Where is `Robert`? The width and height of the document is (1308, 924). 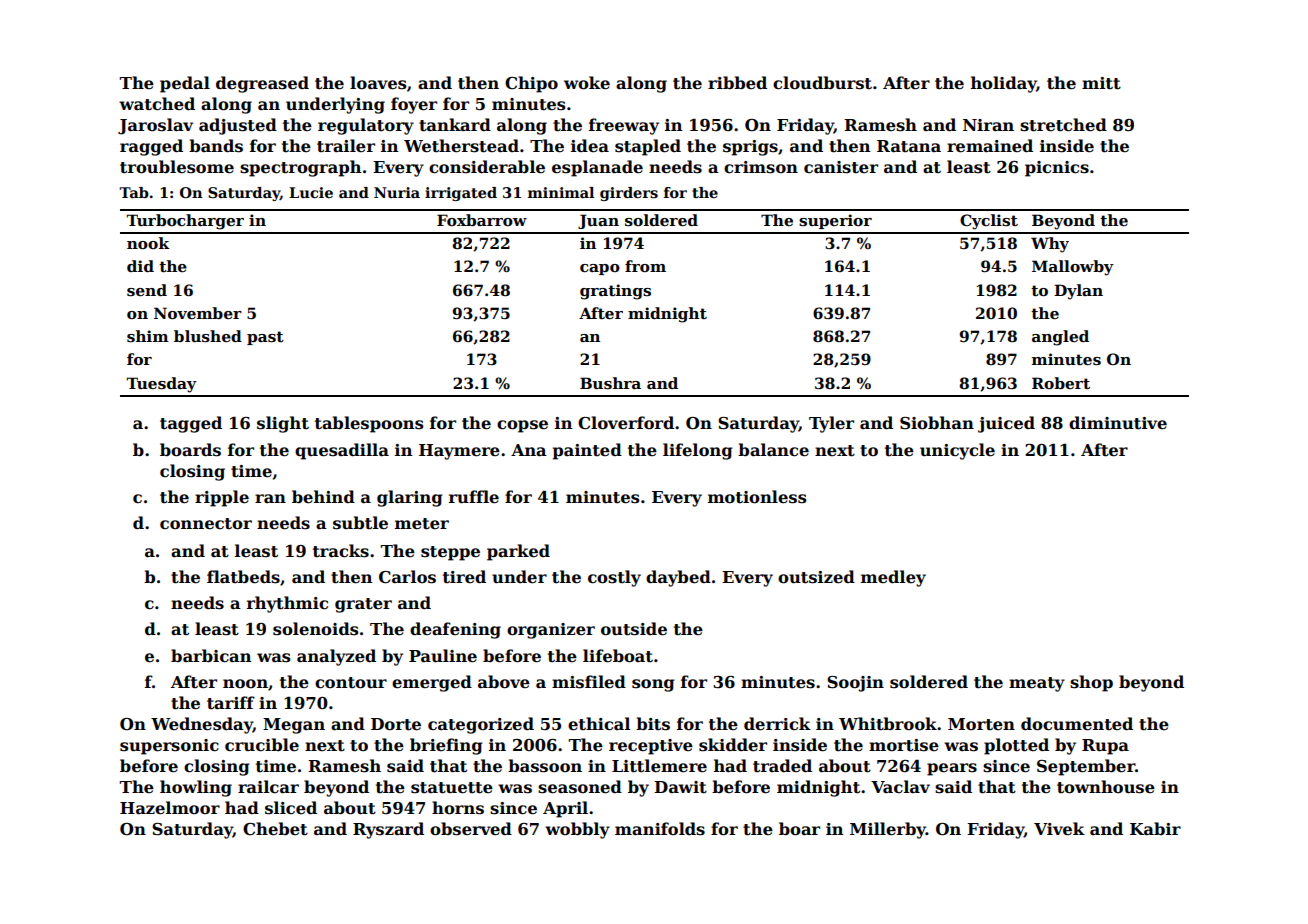
Robert is located at coordinates (1061, 383).
